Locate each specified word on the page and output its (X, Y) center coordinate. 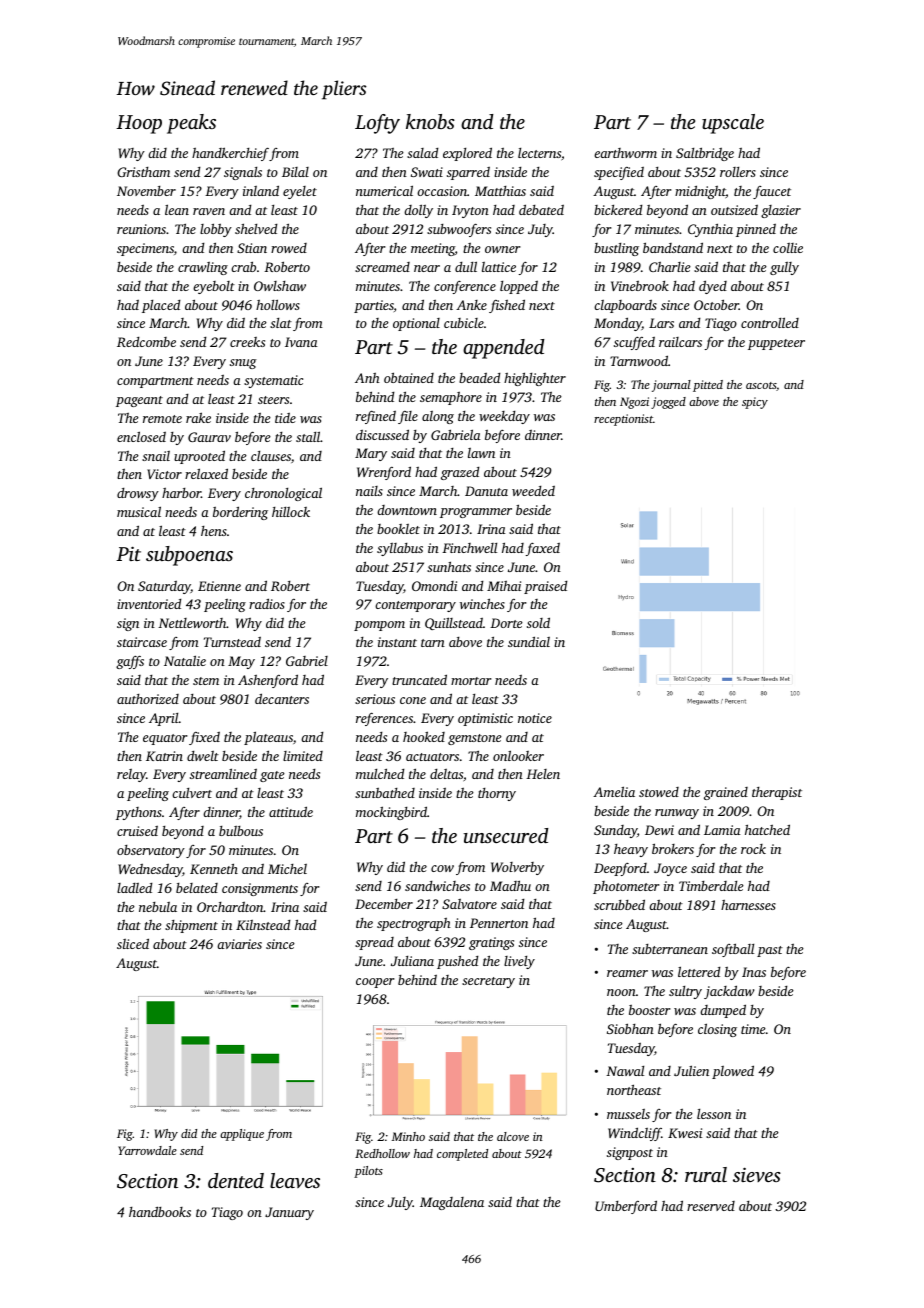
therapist (777, 793)
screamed (382, 267)
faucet (772, 192)
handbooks (160, 1211)
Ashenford (268, 681)
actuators (432, 757)
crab (243, 266)
